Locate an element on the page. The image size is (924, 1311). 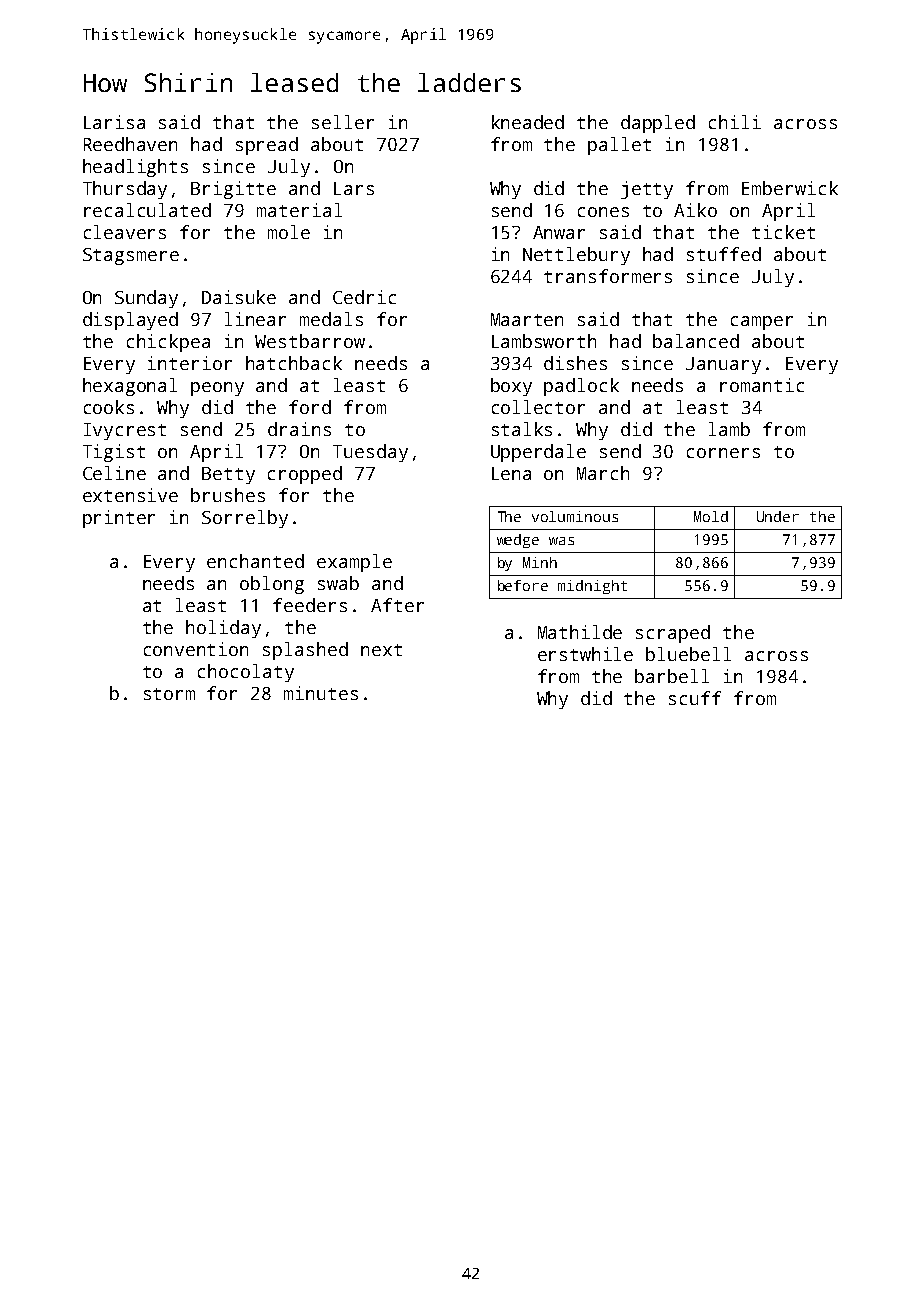
Emberwick is located at coordinates (790, 188).
